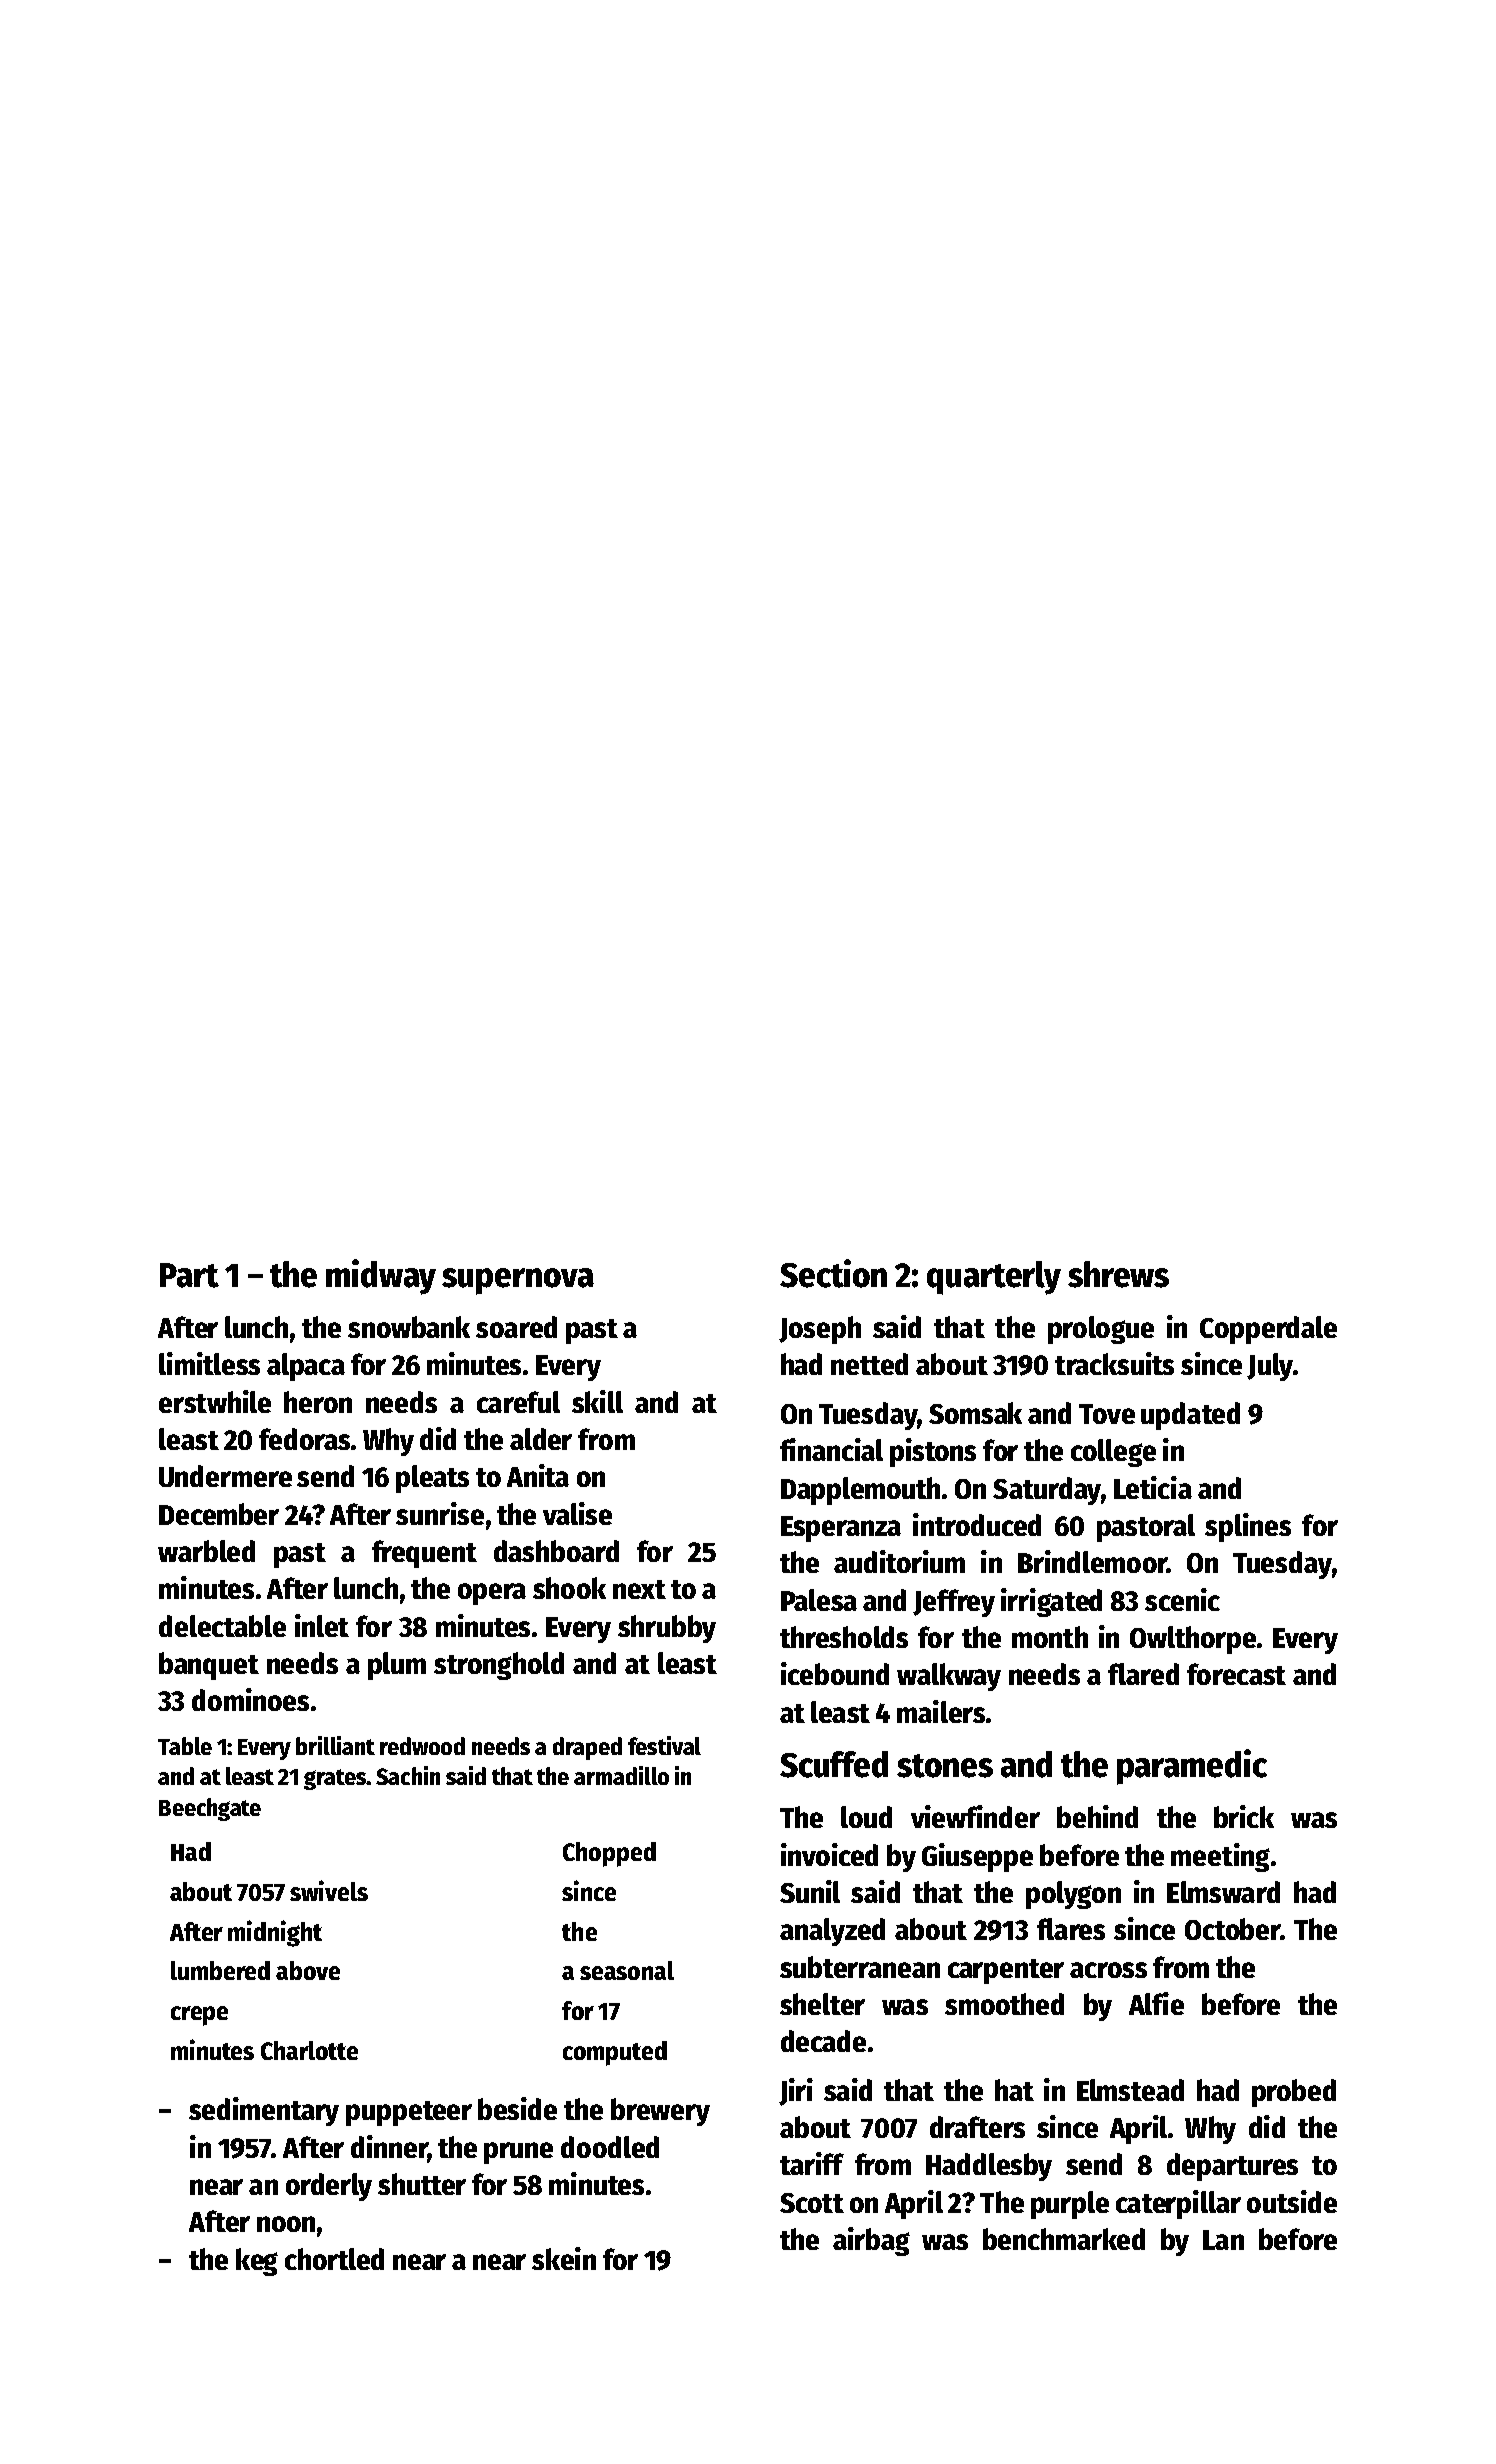 The image size is (1496, 2464). What do you see at coordinates (1223, 1892) in the page?
I see `Elmsward` at bounding box center [1223, 1892].
